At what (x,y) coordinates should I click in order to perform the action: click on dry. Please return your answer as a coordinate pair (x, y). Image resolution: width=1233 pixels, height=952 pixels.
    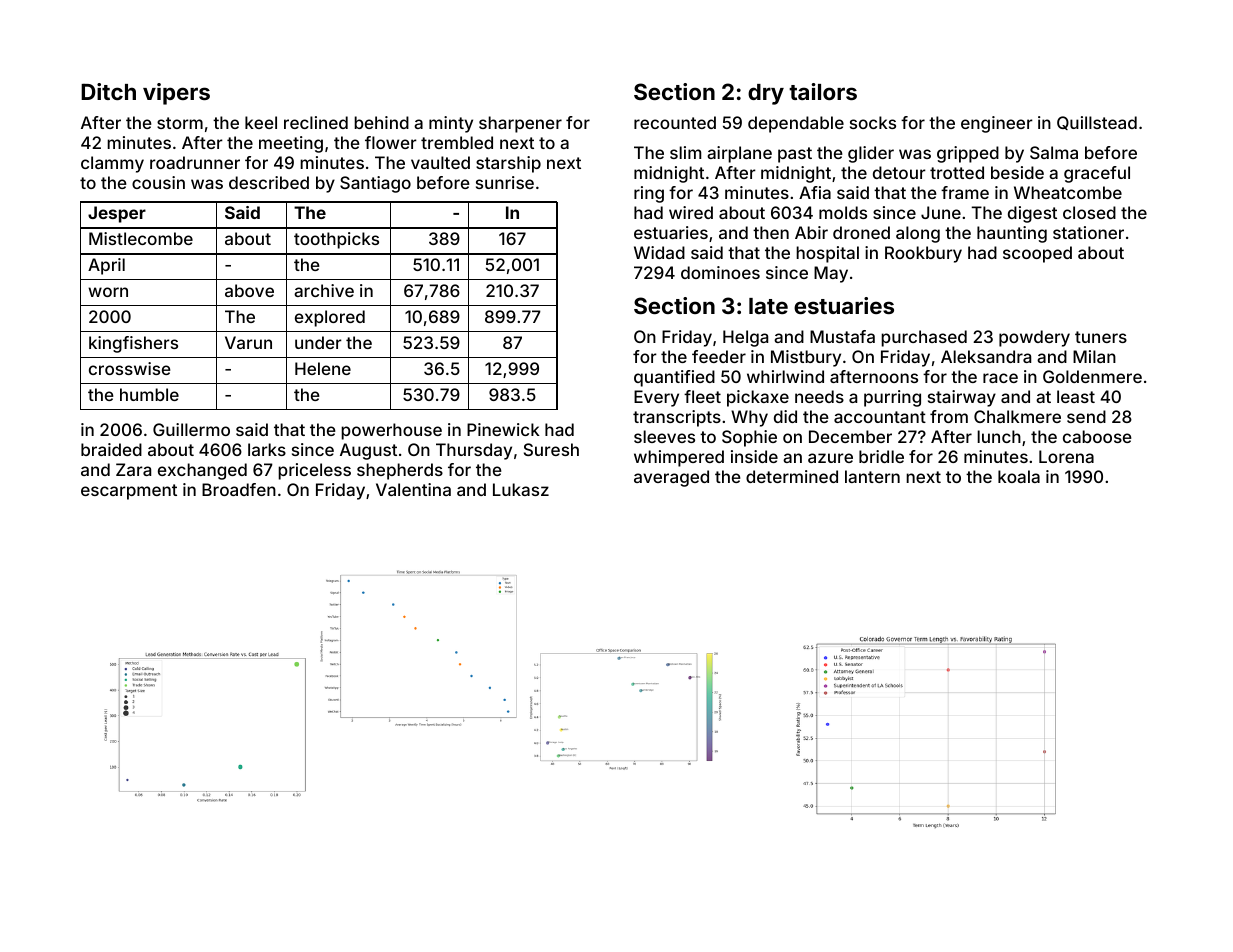
    Looking at the image, I should click on (766, 94).
